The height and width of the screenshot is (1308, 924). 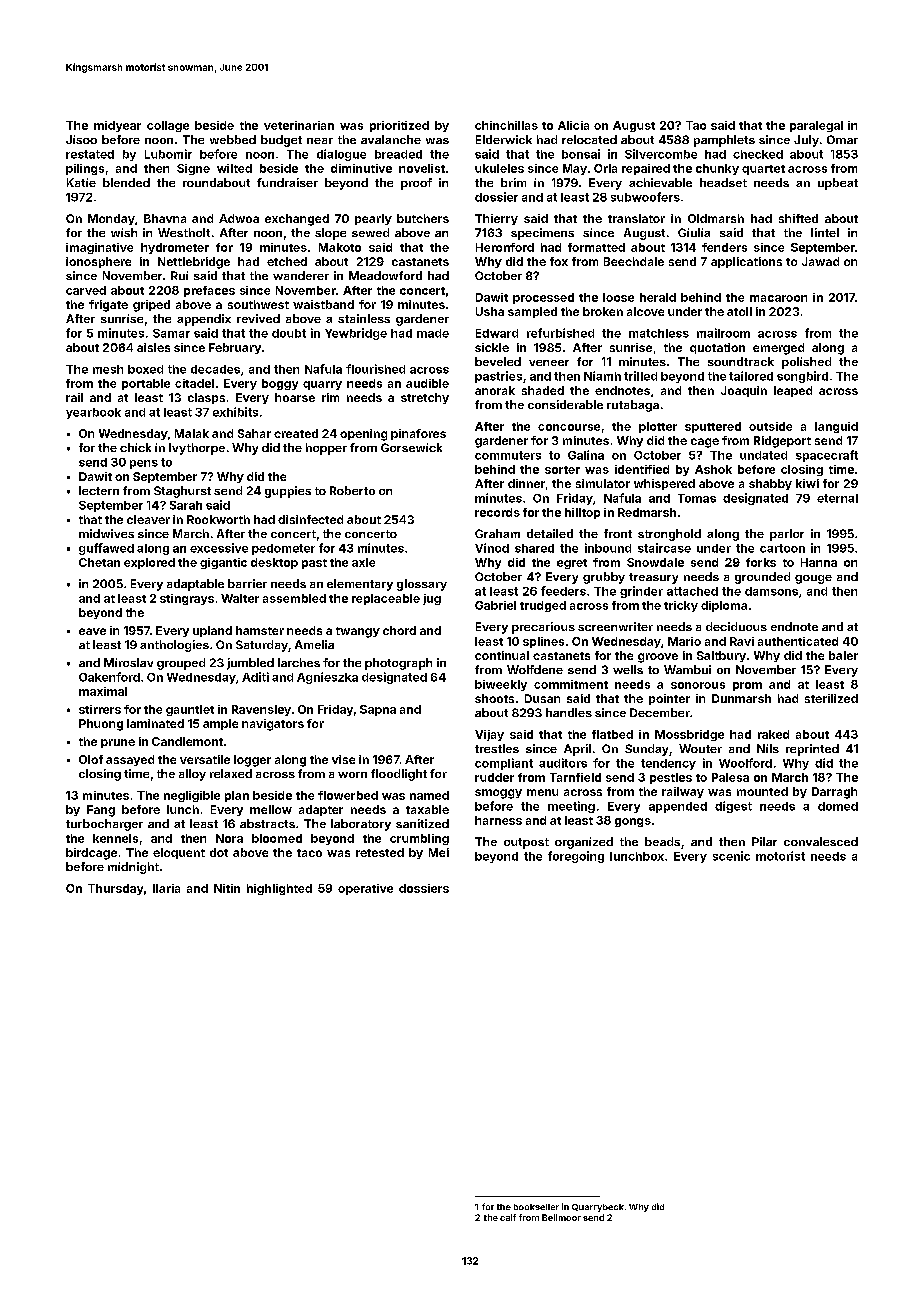 I want to click on highlighted, so click(x=279, y=889).
